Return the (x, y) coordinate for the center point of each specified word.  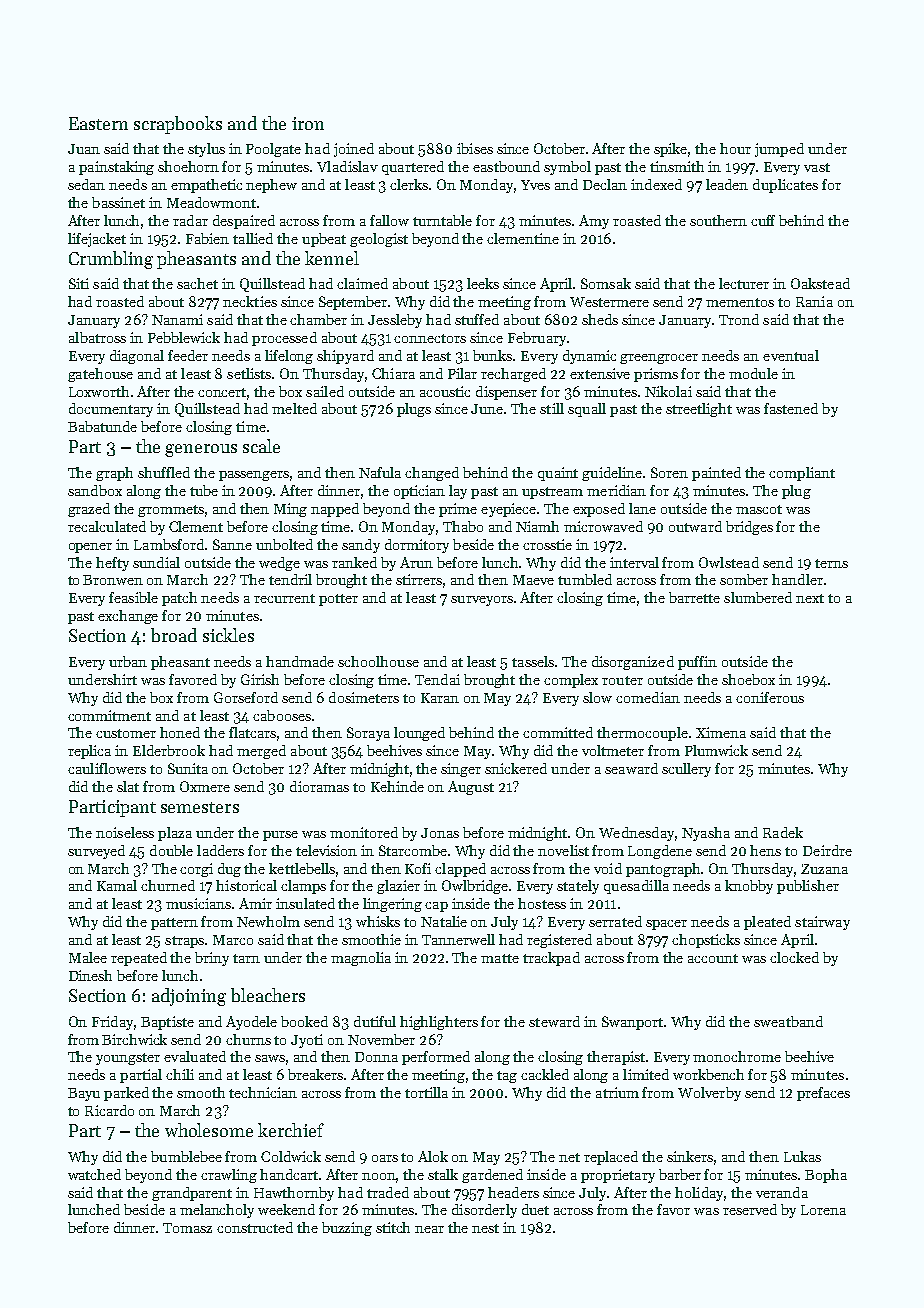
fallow (389, 220)
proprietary (618, 1176)
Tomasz (187, 1228)
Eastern (98, 123)
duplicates (785, 186)
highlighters (439, 1023)
